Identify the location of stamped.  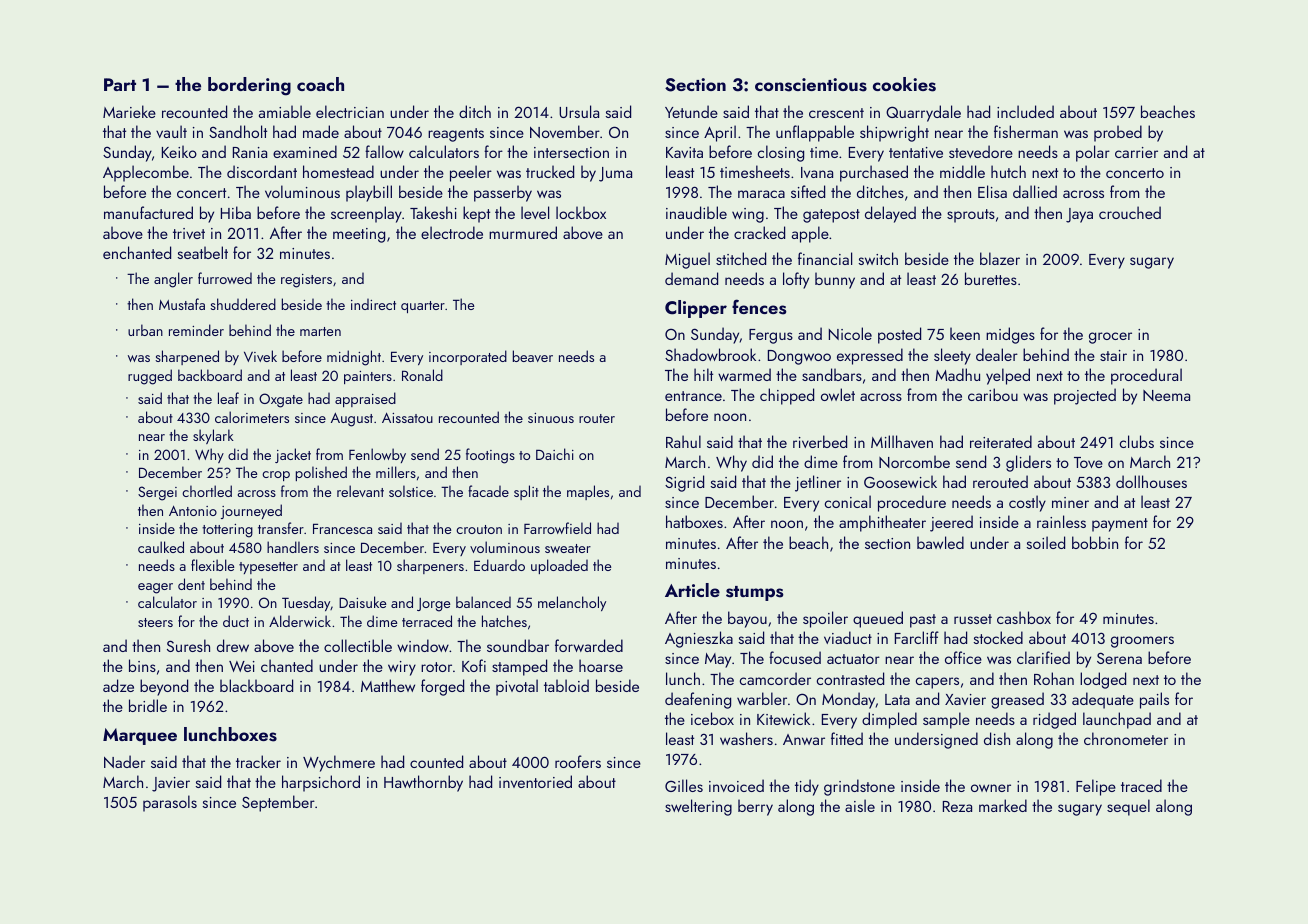
(519, 667).
